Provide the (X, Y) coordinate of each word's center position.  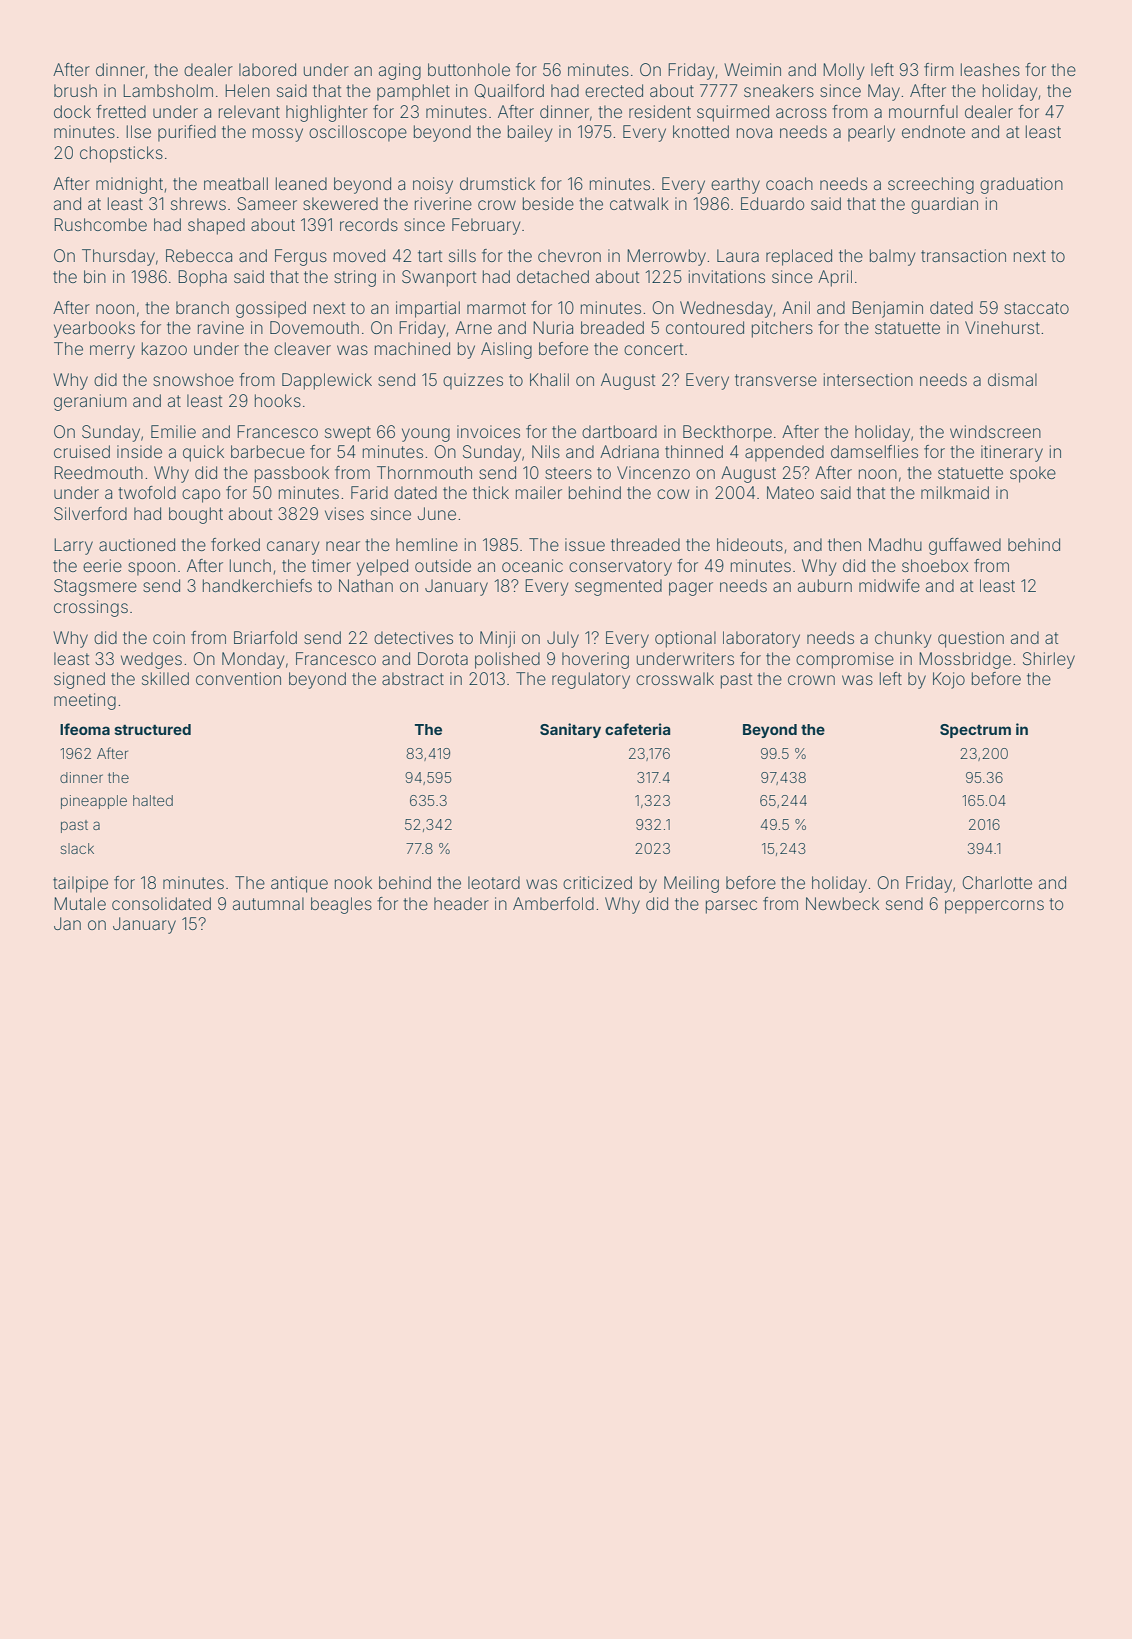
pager (691, 589)
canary (293, 548)
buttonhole (469, 69)
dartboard (619, 431)
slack (77, 848)
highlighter (327, 113)
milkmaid (955, 492)
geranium (90, 402)
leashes (990, 69)
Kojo (949, 680)
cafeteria (637, 729)
